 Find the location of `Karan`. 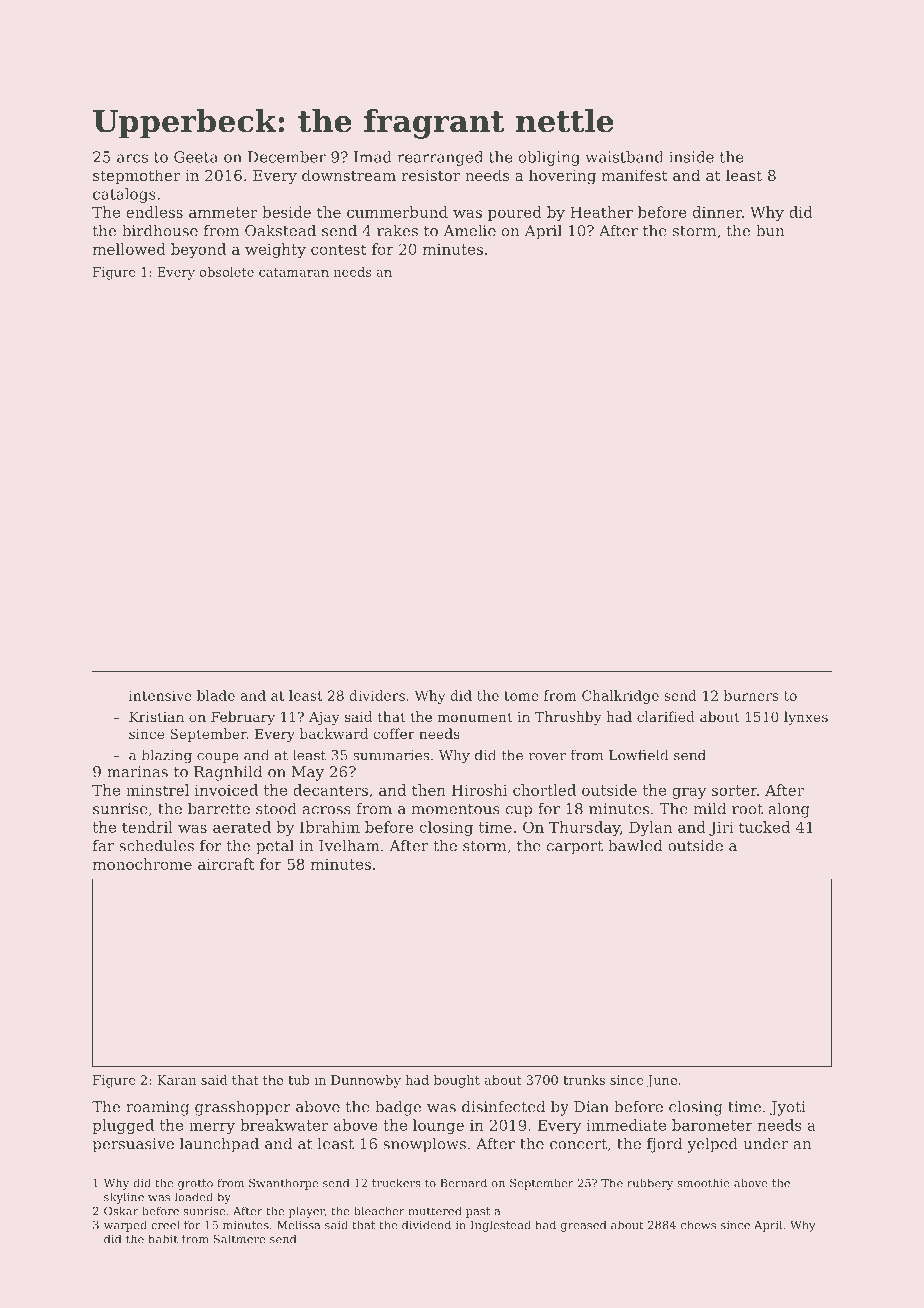

Karan is located at coordinates (176, 1080).
